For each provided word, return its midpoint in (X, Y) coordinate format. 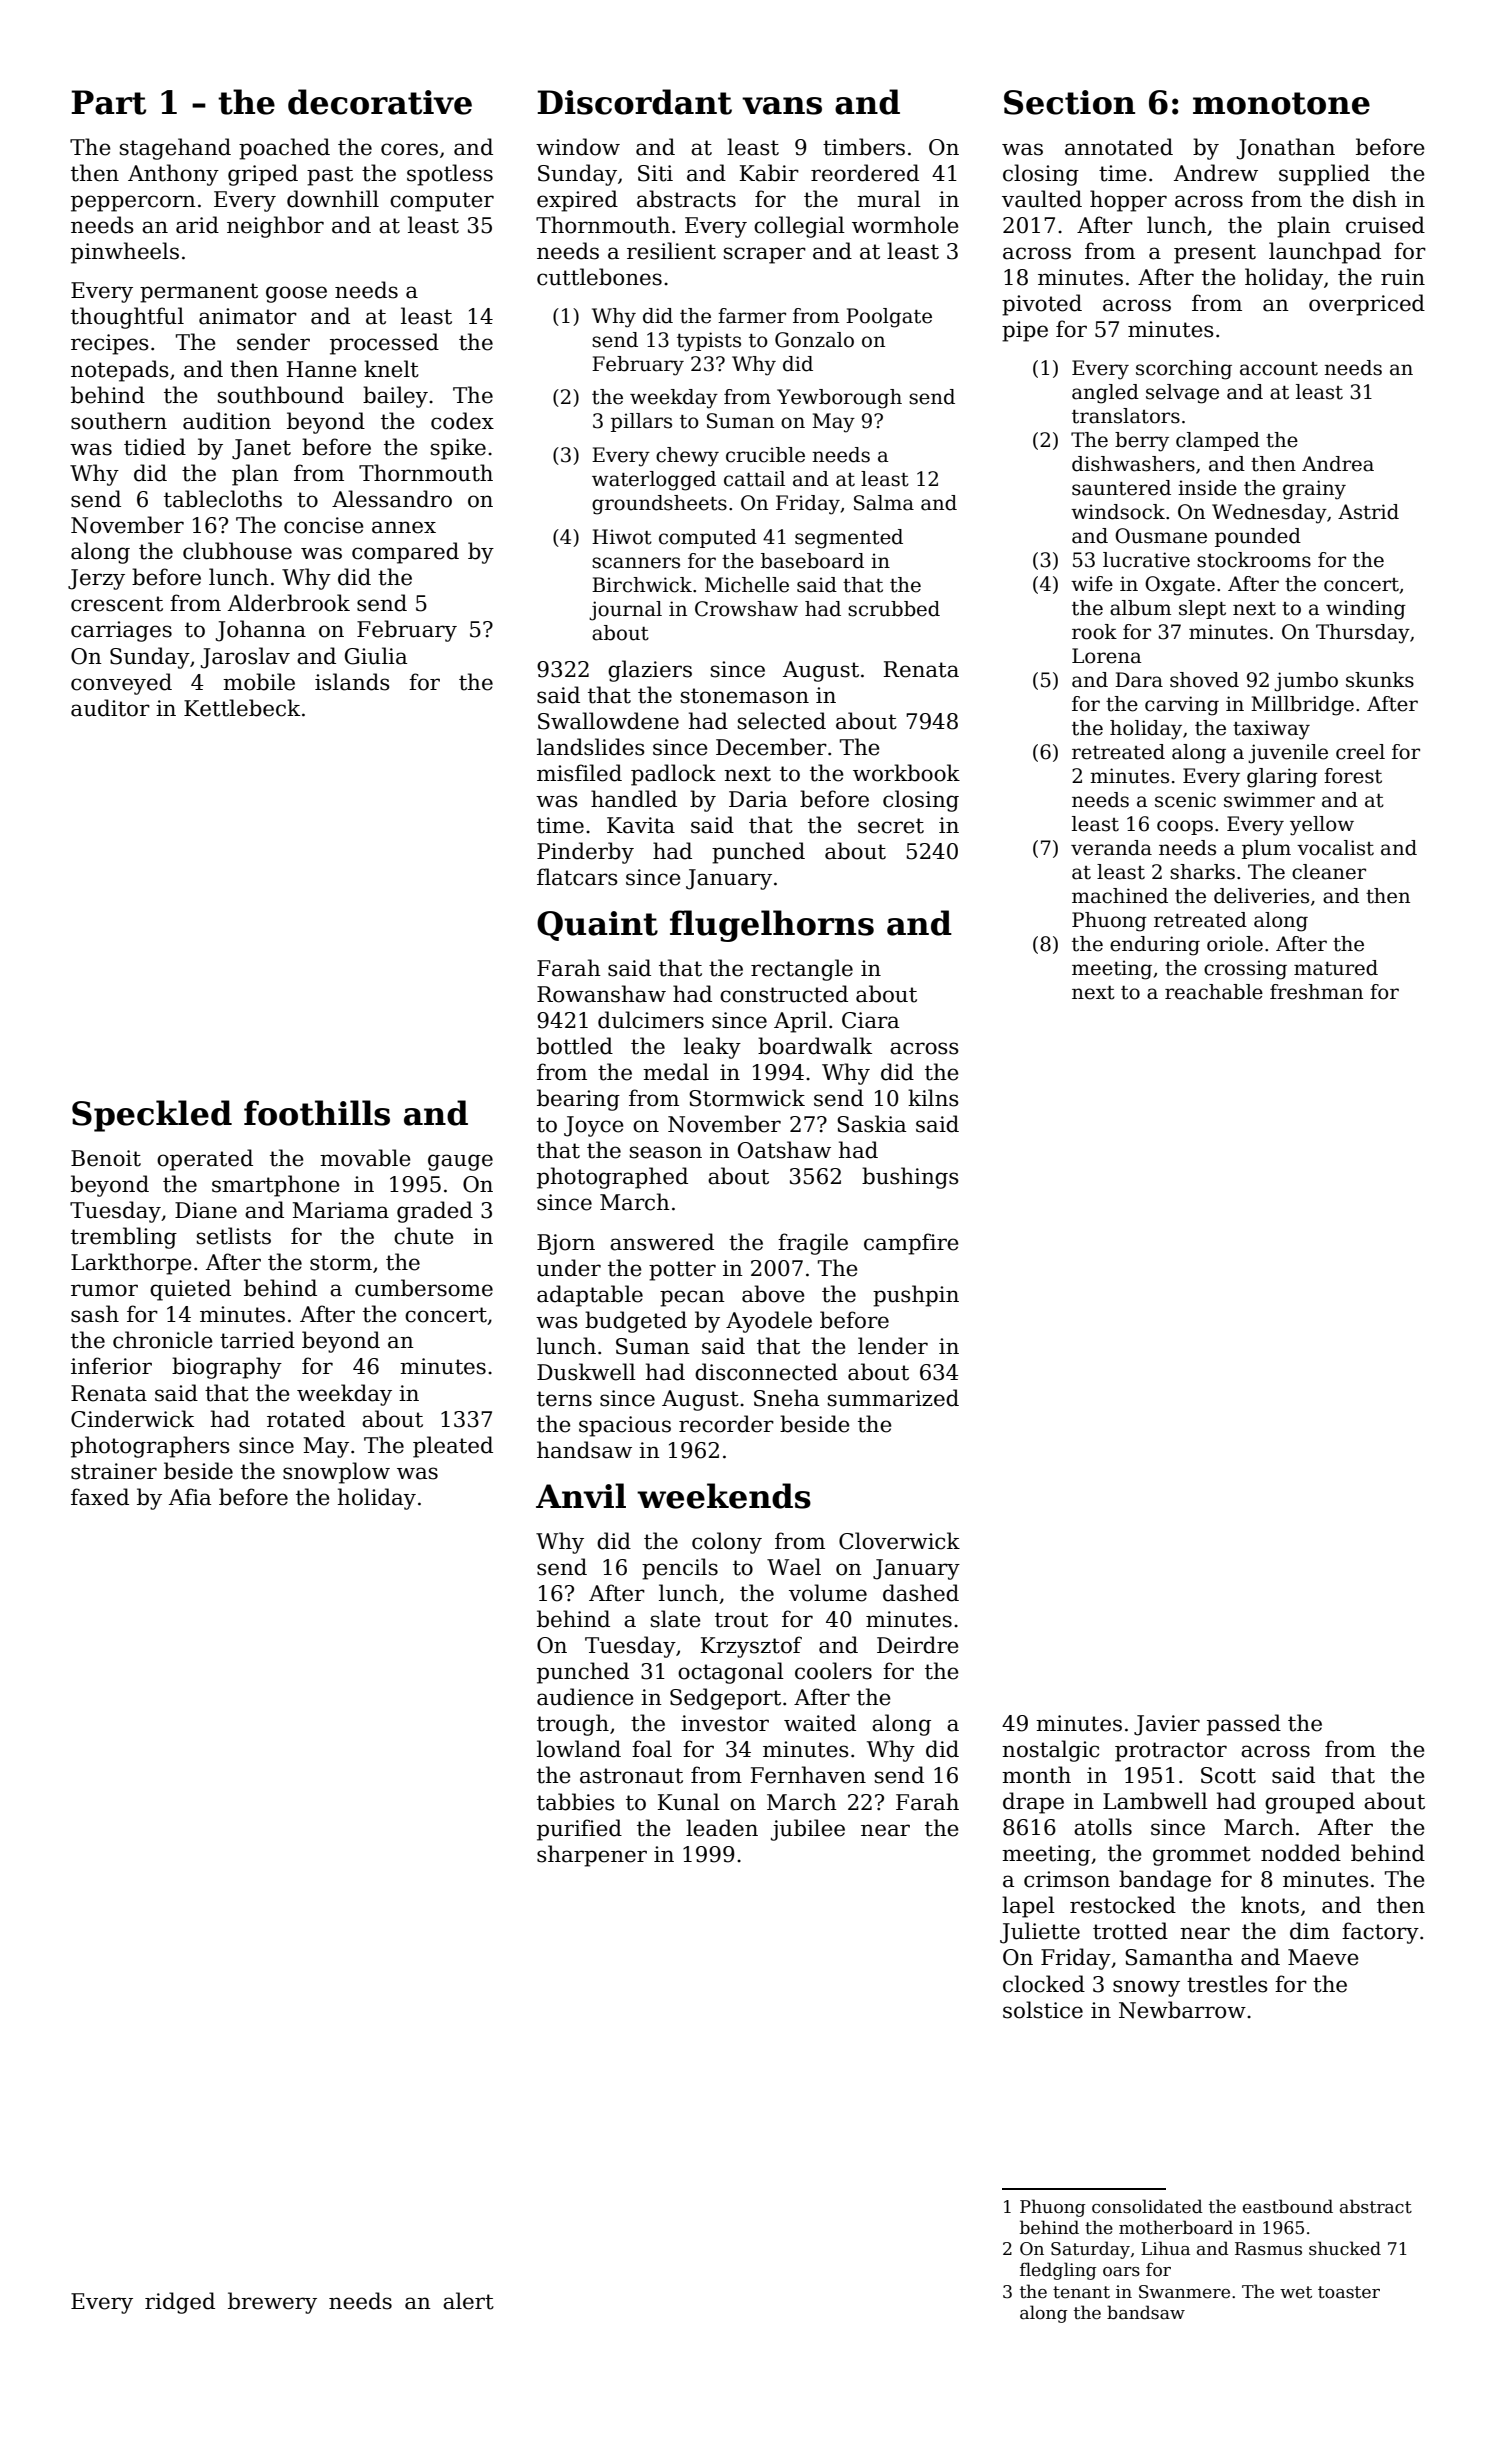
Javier (1167, 1725)
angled (1105, 394)
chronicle (163, 1340)
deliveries (1261, 896)
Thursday (1363, 634)
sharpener (592, 1856)
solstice (1043, 2010)
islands (352, 682)
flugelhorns (772, 926)
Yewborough (839, 399)
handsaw (584, 1450)
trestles (1227, 1984)
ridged (180, 2303)
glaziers (650, 671)
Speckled (152, 1116)
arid (197, 225)
